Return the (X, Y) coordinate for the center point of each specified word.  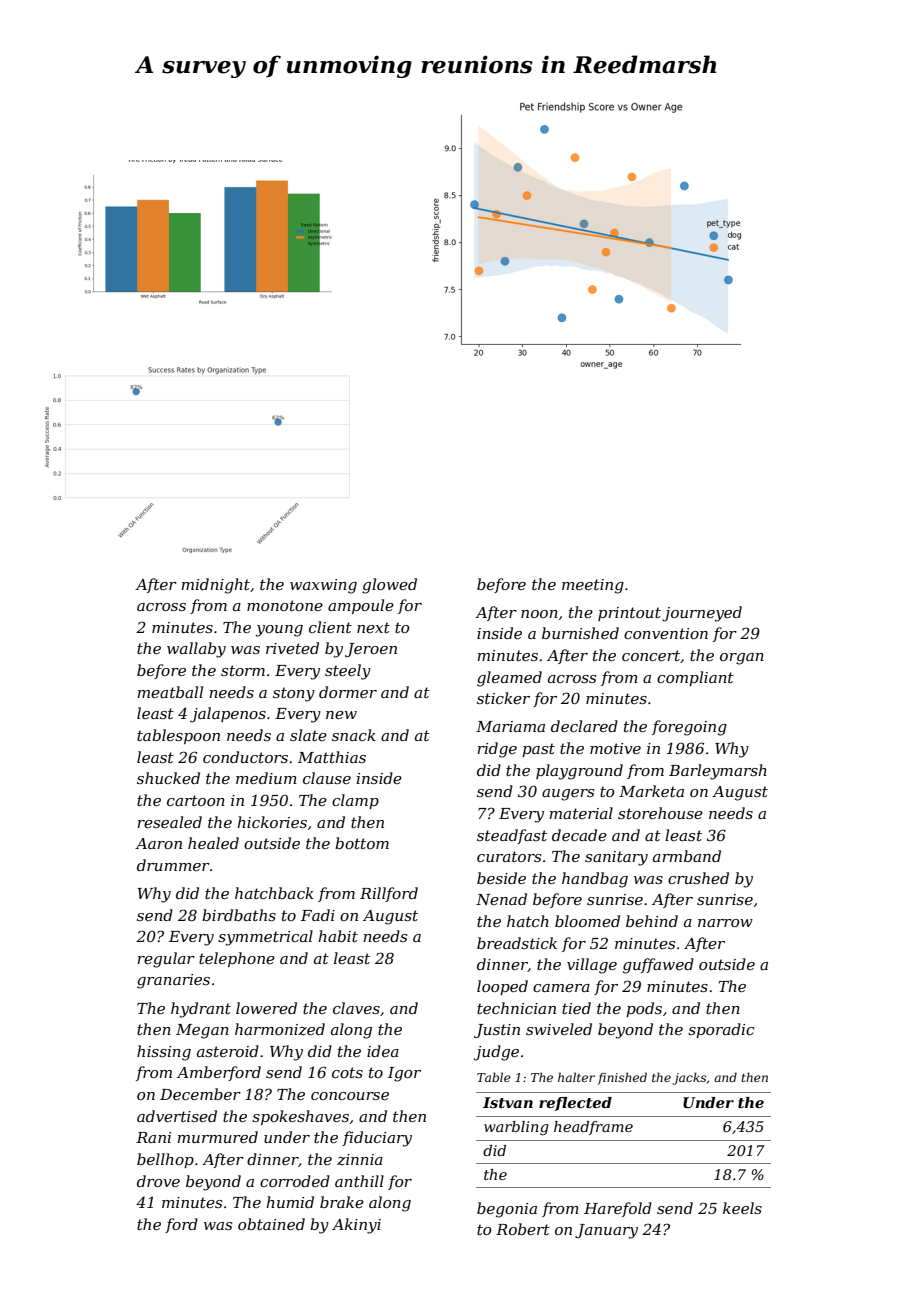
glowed (389, 586)
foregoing (689, 728)
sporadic (721, 1030)
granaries (173, 981)
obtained (271, 1224)
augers (568, 795)
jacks (689, 1078)
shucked (168, 778)
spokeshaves (300, 1117)
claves (356, 1008)
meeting (593, 586)
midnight (215, 586)
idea (383, 1051)
